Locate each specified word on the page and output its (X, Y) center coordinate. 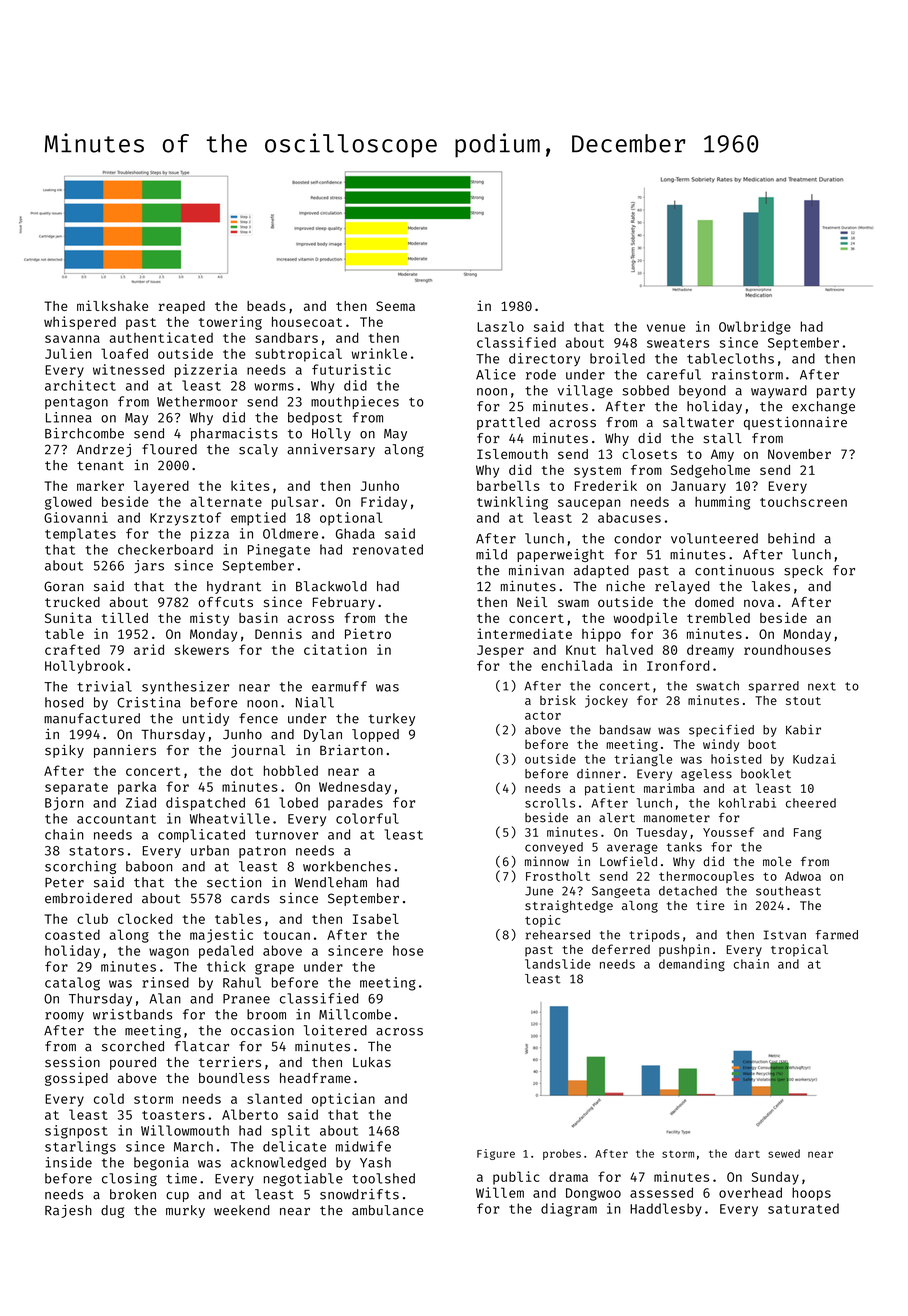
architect (80, 385)
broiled (617, 358)
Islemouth (512, 454)
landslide (558, 964)
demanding (692, 965)
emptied (258, 519)
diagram (569, 1210)
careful (674, 374)
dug (112, 1211)
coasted (72, 934)
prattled (508, 423)
